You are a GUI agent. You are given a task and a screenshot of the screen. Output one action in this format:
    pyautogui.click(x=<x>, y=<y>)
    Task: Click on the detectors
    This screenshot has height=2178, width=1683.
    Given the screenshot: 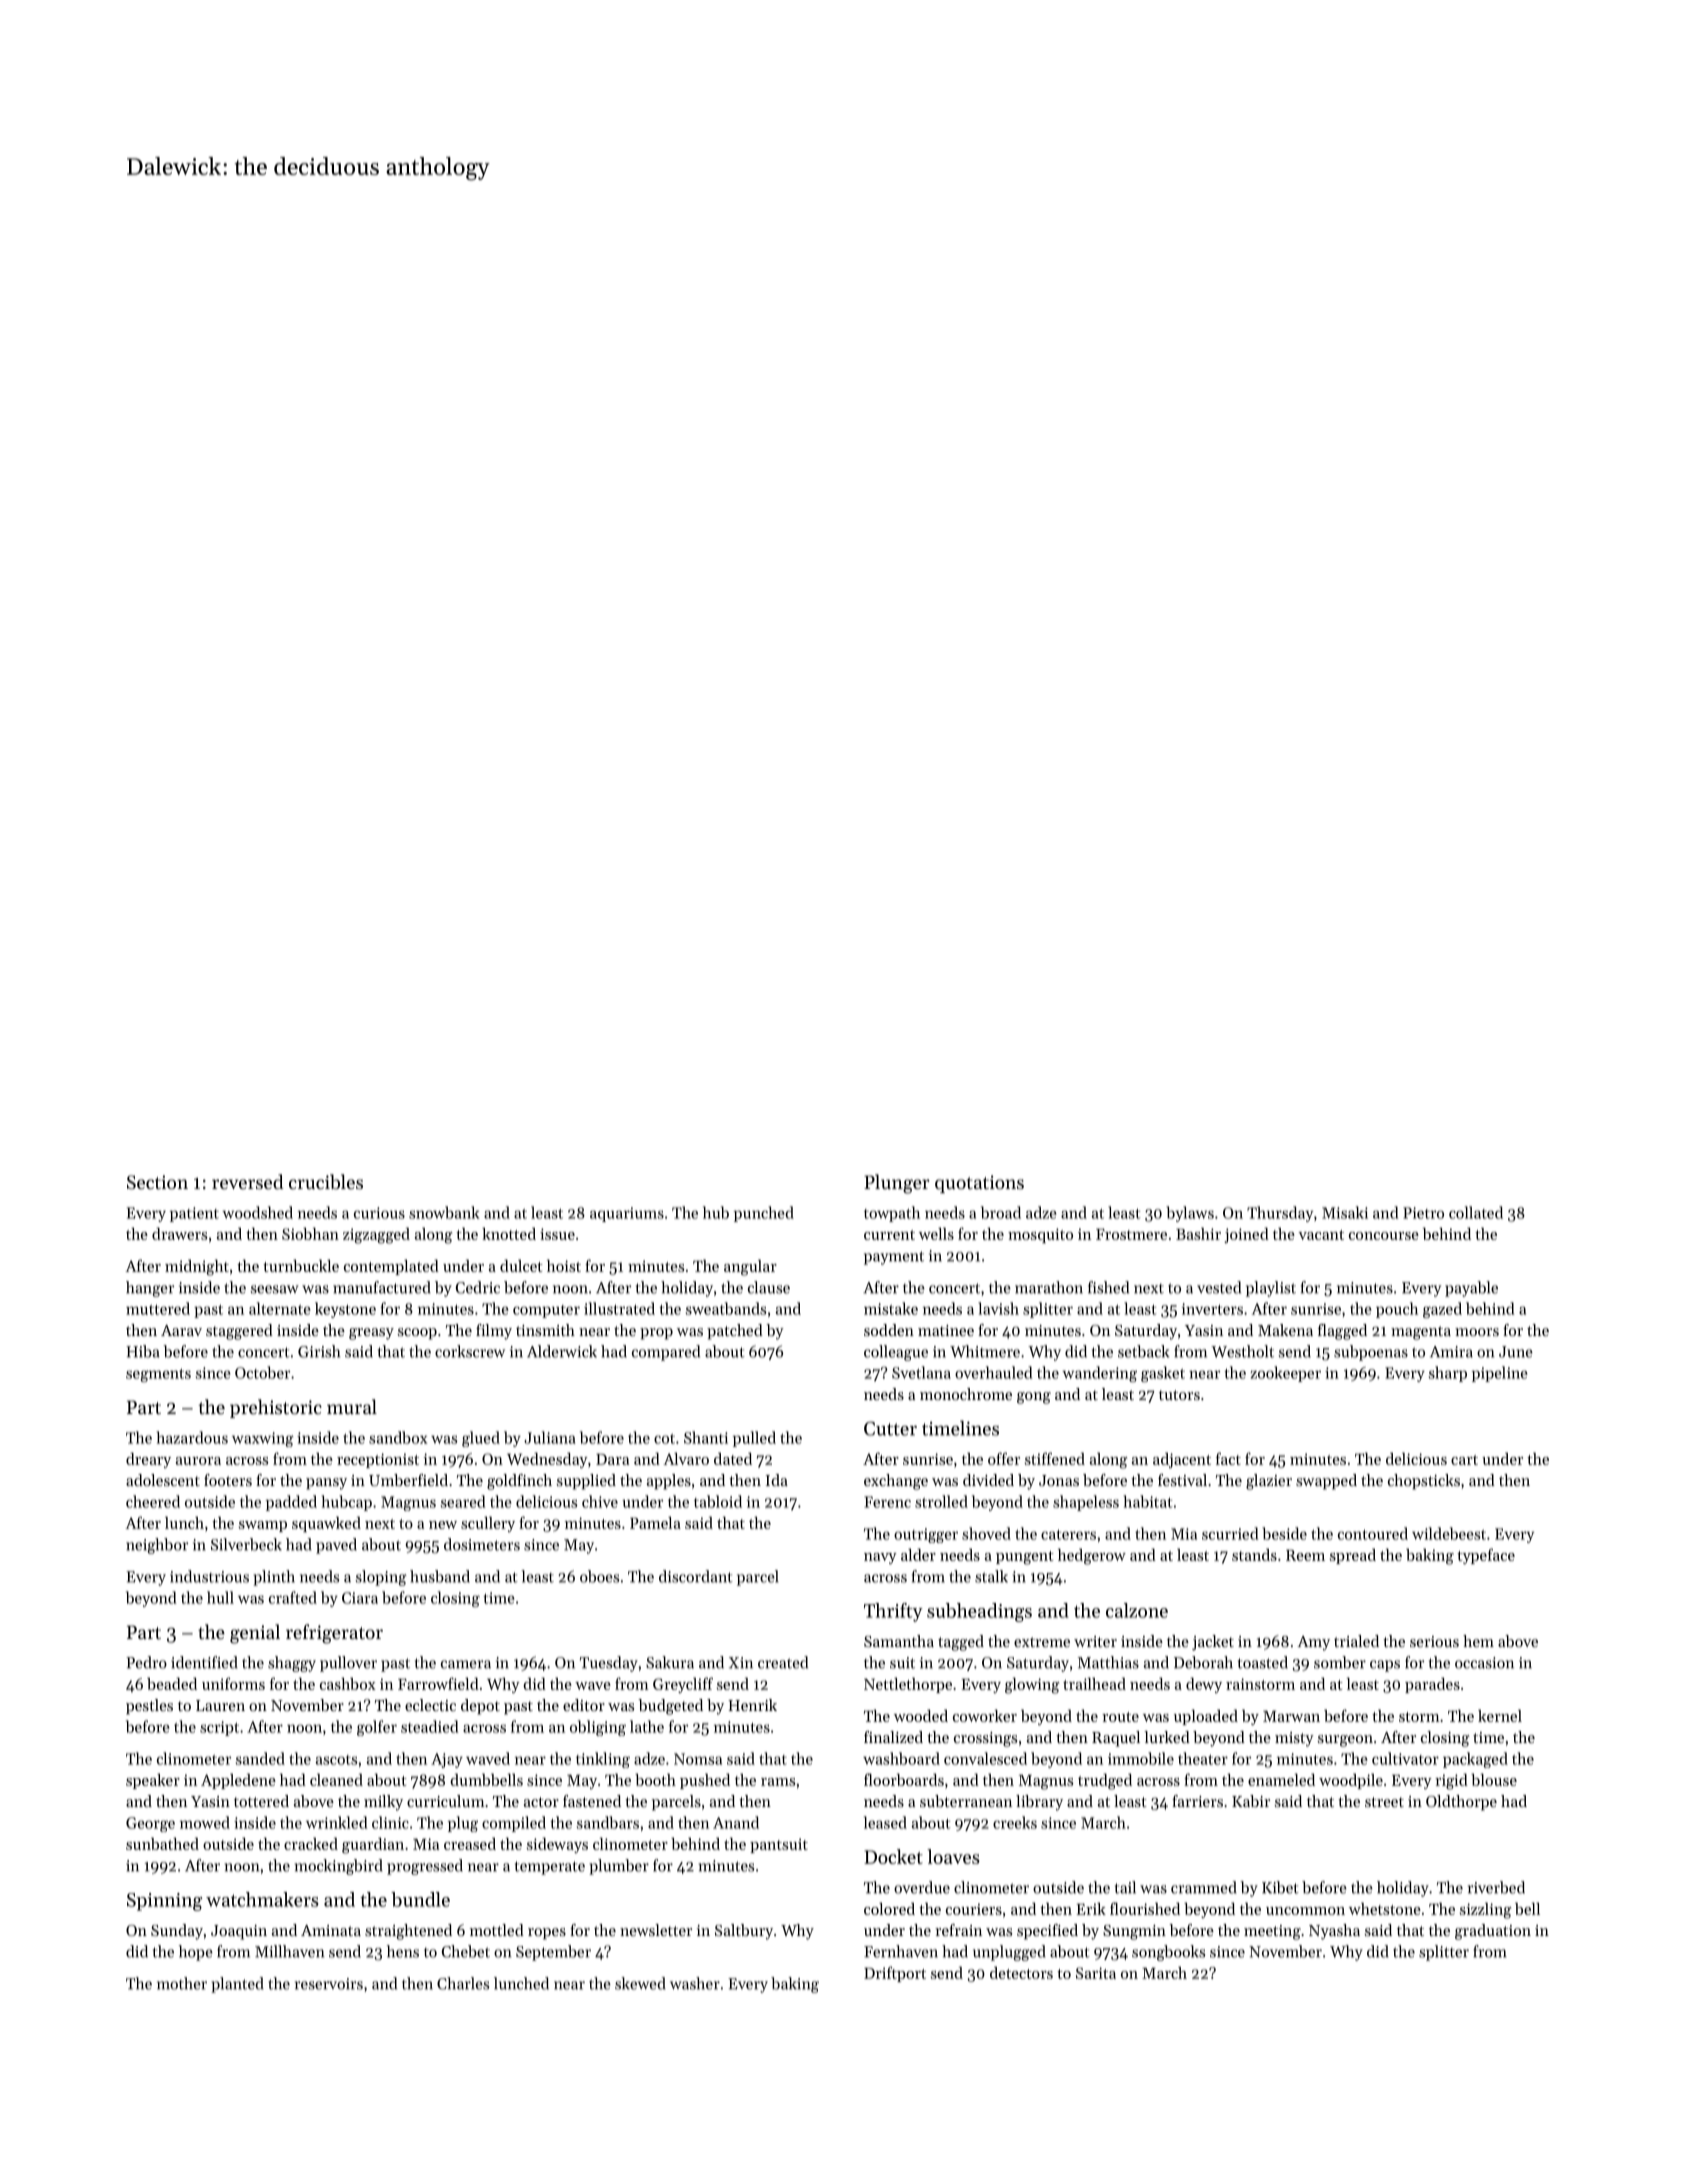 What is the action you would take?
    pyautogui.click(x=1021, y=1973)
